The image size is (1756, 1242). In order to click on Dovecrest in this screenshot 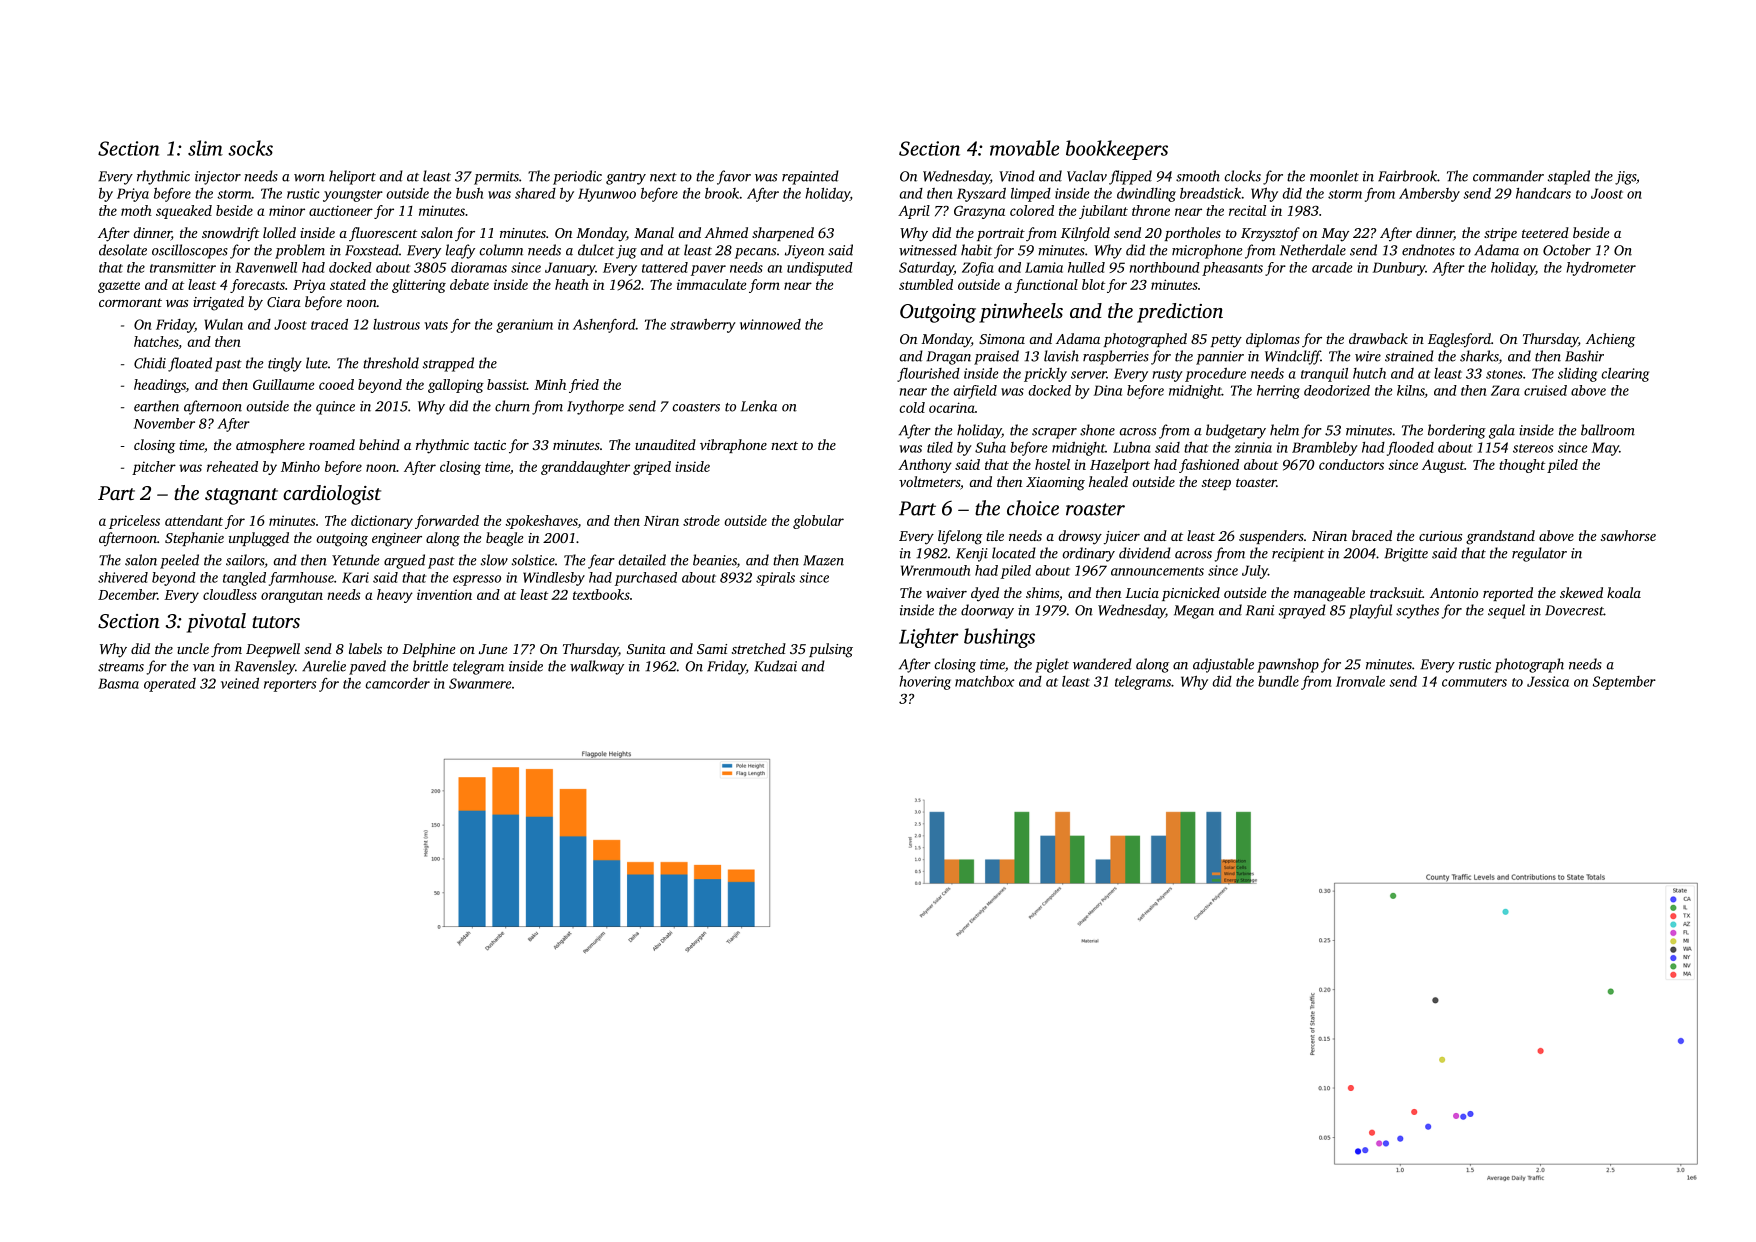, I will do `click(1574, 610)`.
